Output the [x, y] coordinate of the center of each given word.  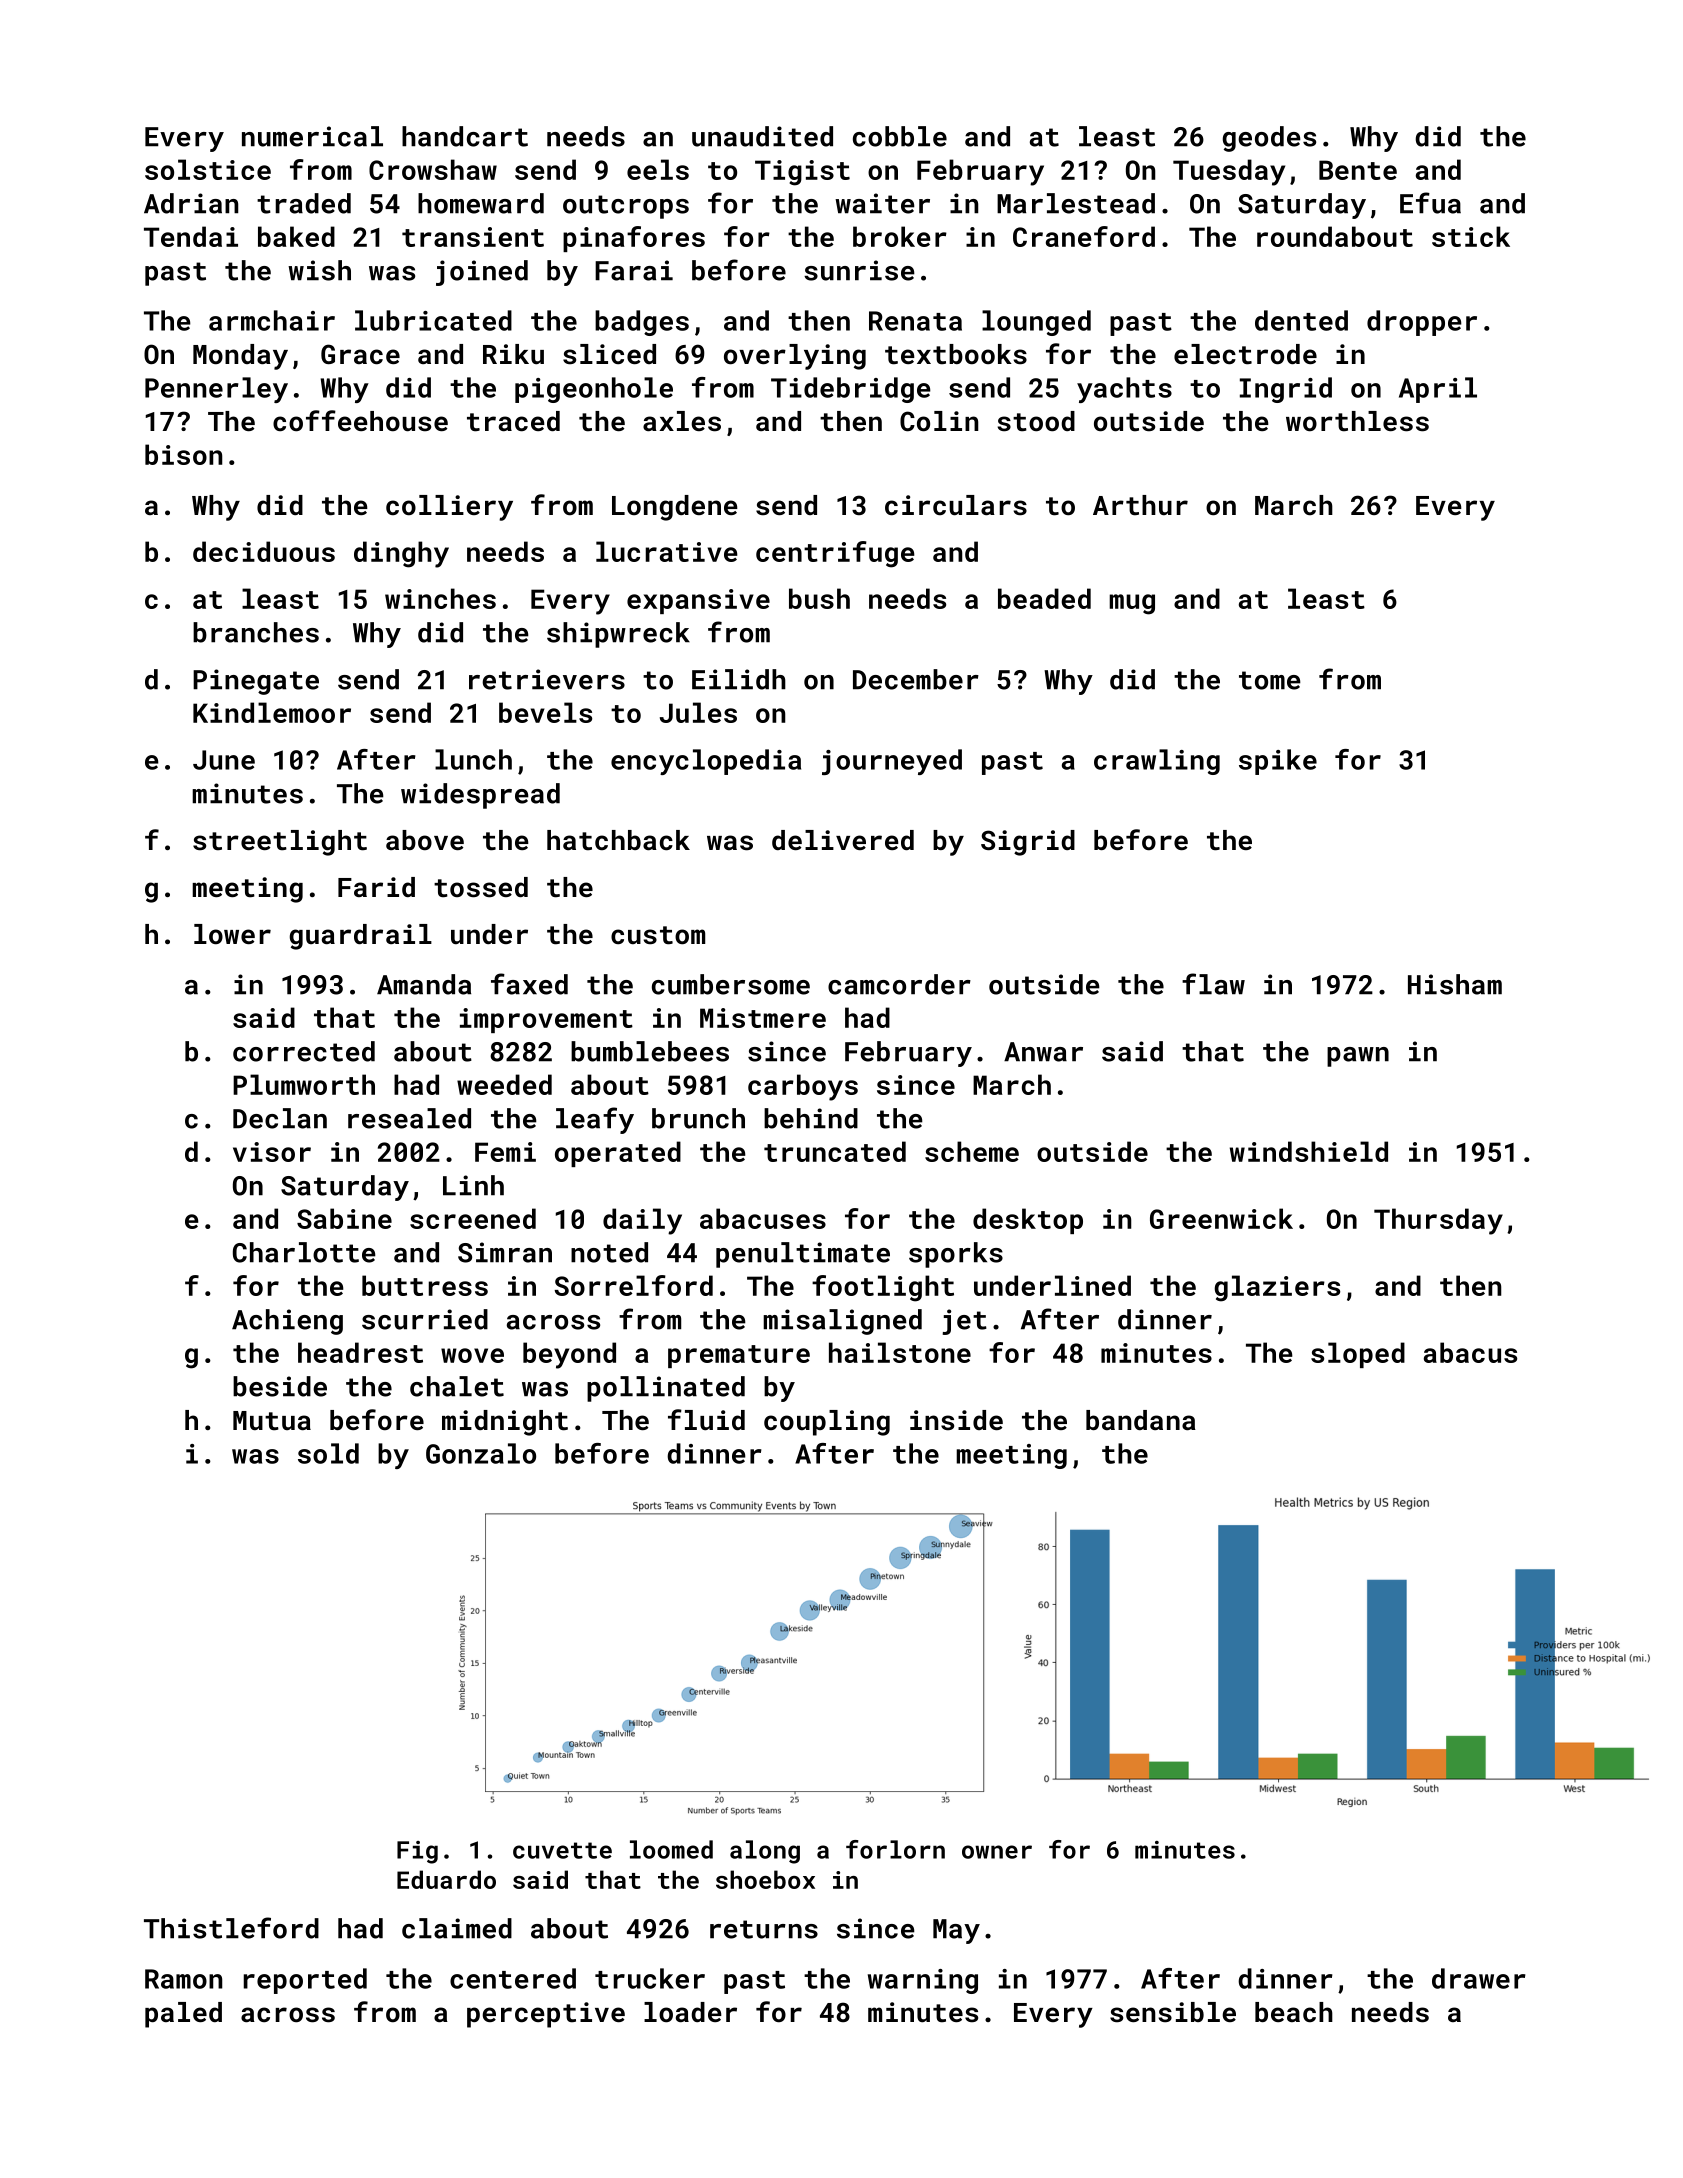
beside [280, 1386]
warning [923, 1981]
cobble [900, 136]
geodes [1269, 139]
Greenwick [1221, 1218]
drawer [1479, 1978]
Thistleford [231, 1928]
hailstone [900, 1352]
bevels [545, 712]
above [425, 840]
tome [1270, 680]
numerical [312, 136]
